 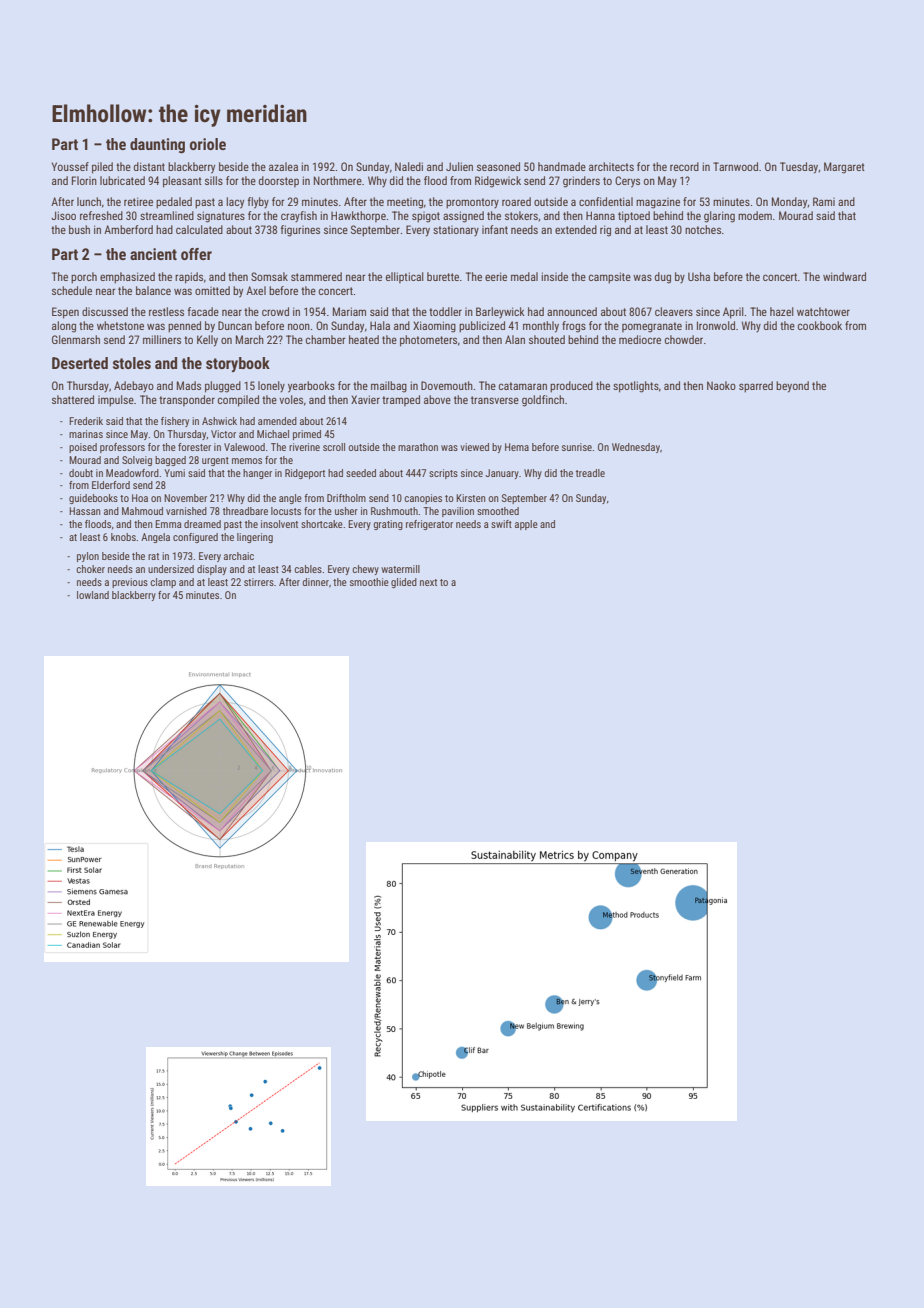 What do you see at coordinates (84, 278) in the document?
I see `porch` at bounding box center [84, 278].
